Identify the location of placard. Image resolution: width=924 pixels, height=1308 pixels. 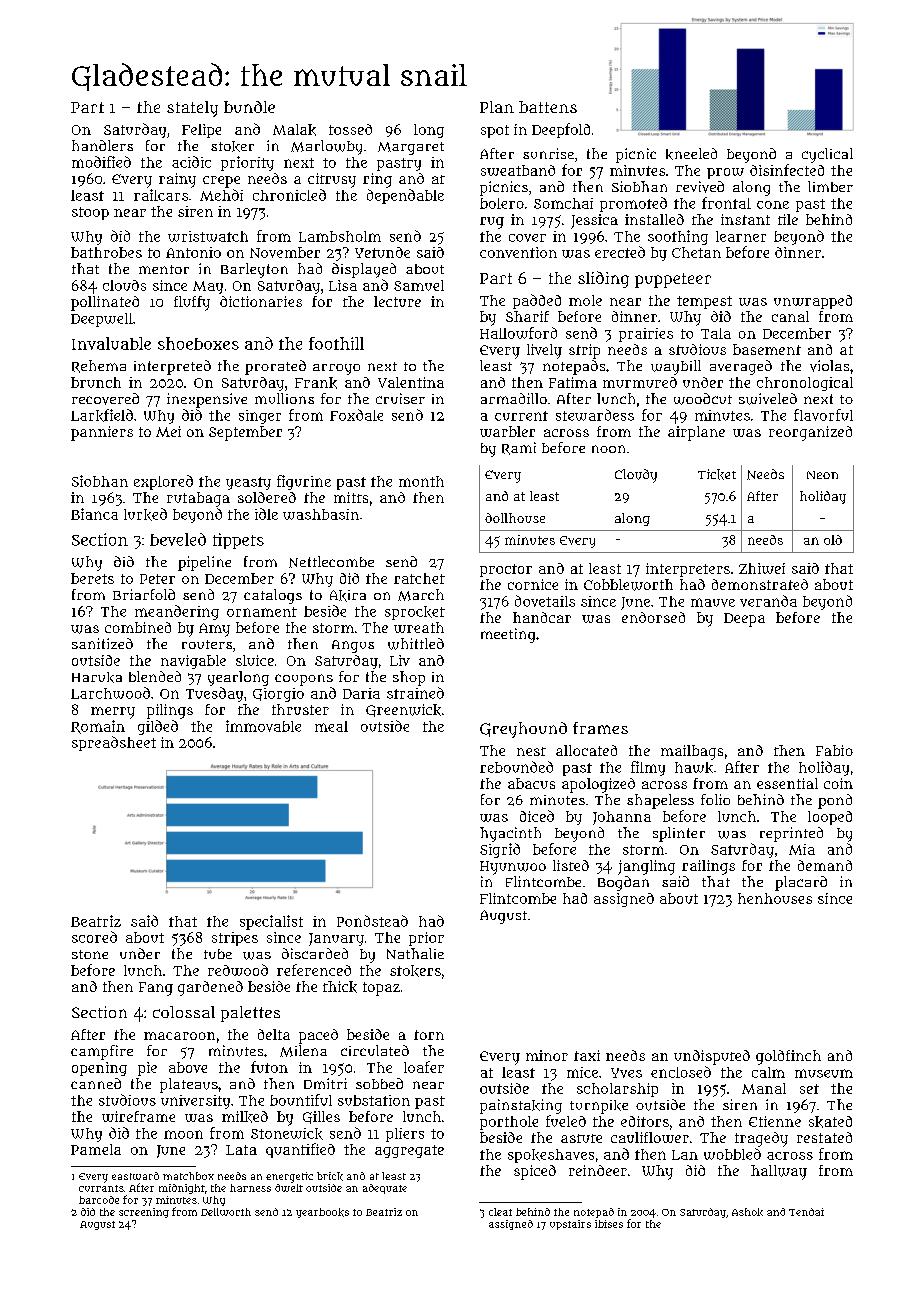
(801, 883).
